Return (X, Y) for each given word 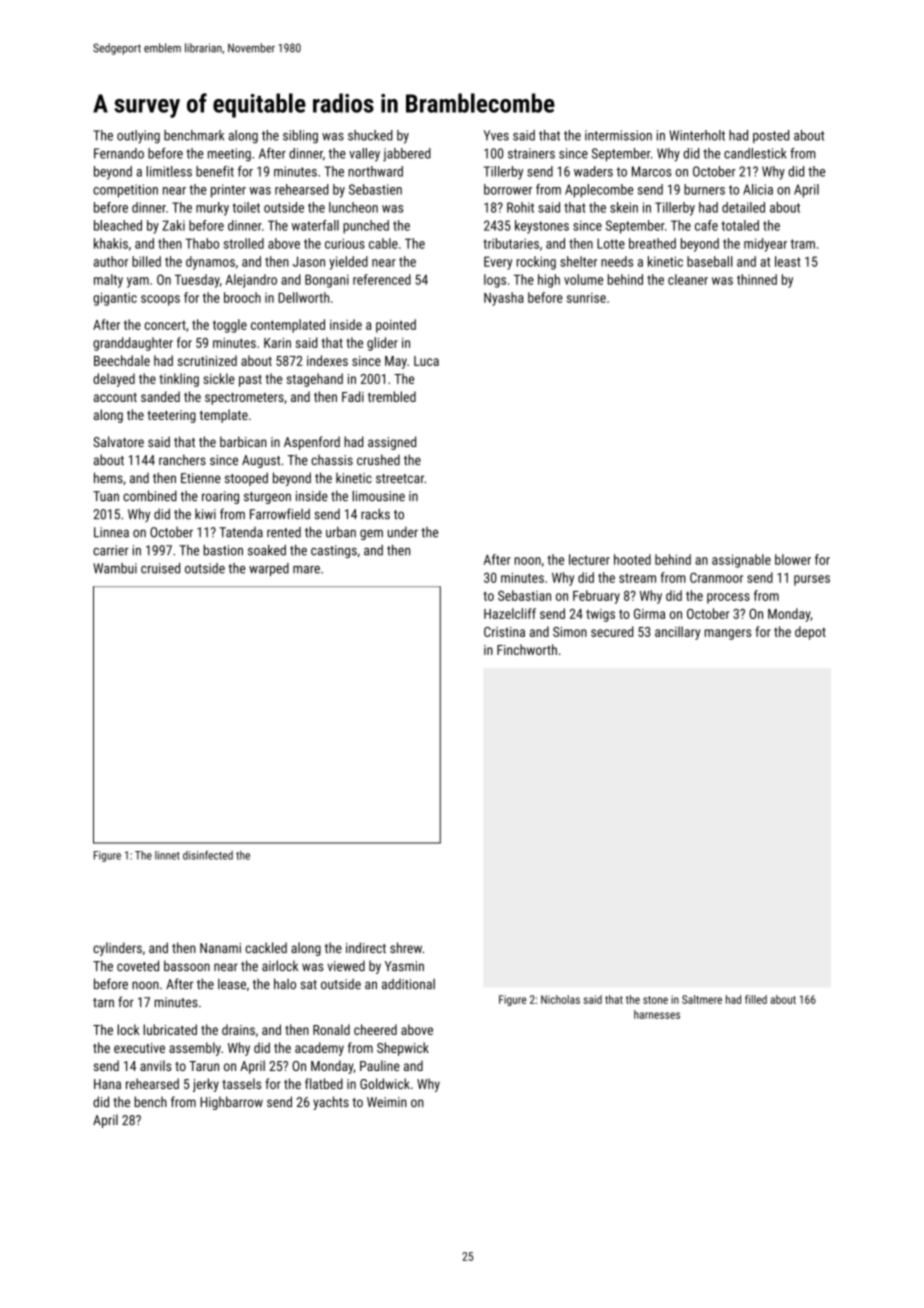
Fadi (353, 396)
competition (125, 191)
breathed (652, 243)
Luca (426, 361)
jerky (206, 1085)
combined (150, 496)
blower (793, 559)
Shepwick (403, 1049)
